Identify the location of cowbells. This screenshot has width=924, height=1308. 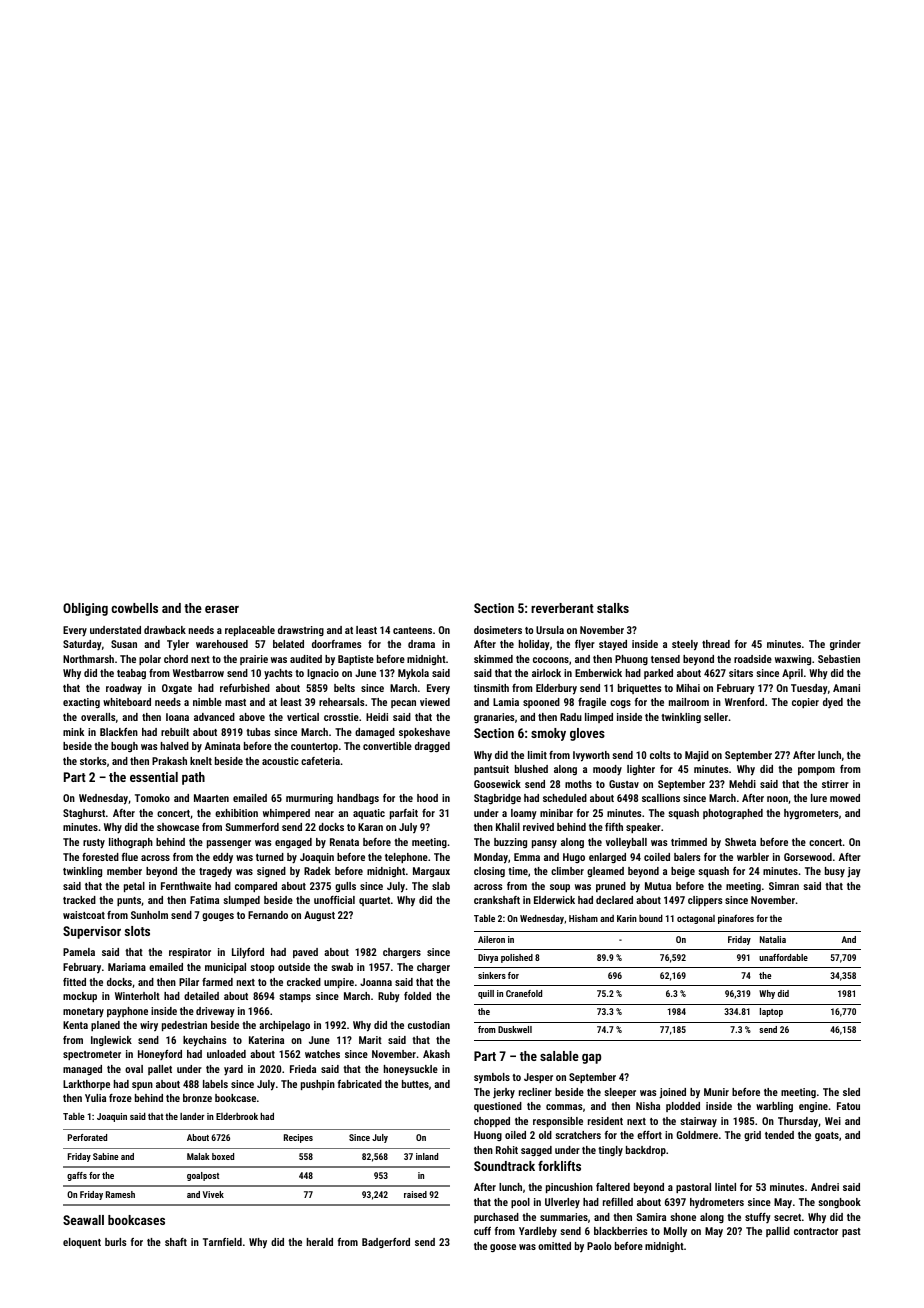
(134, 608).
